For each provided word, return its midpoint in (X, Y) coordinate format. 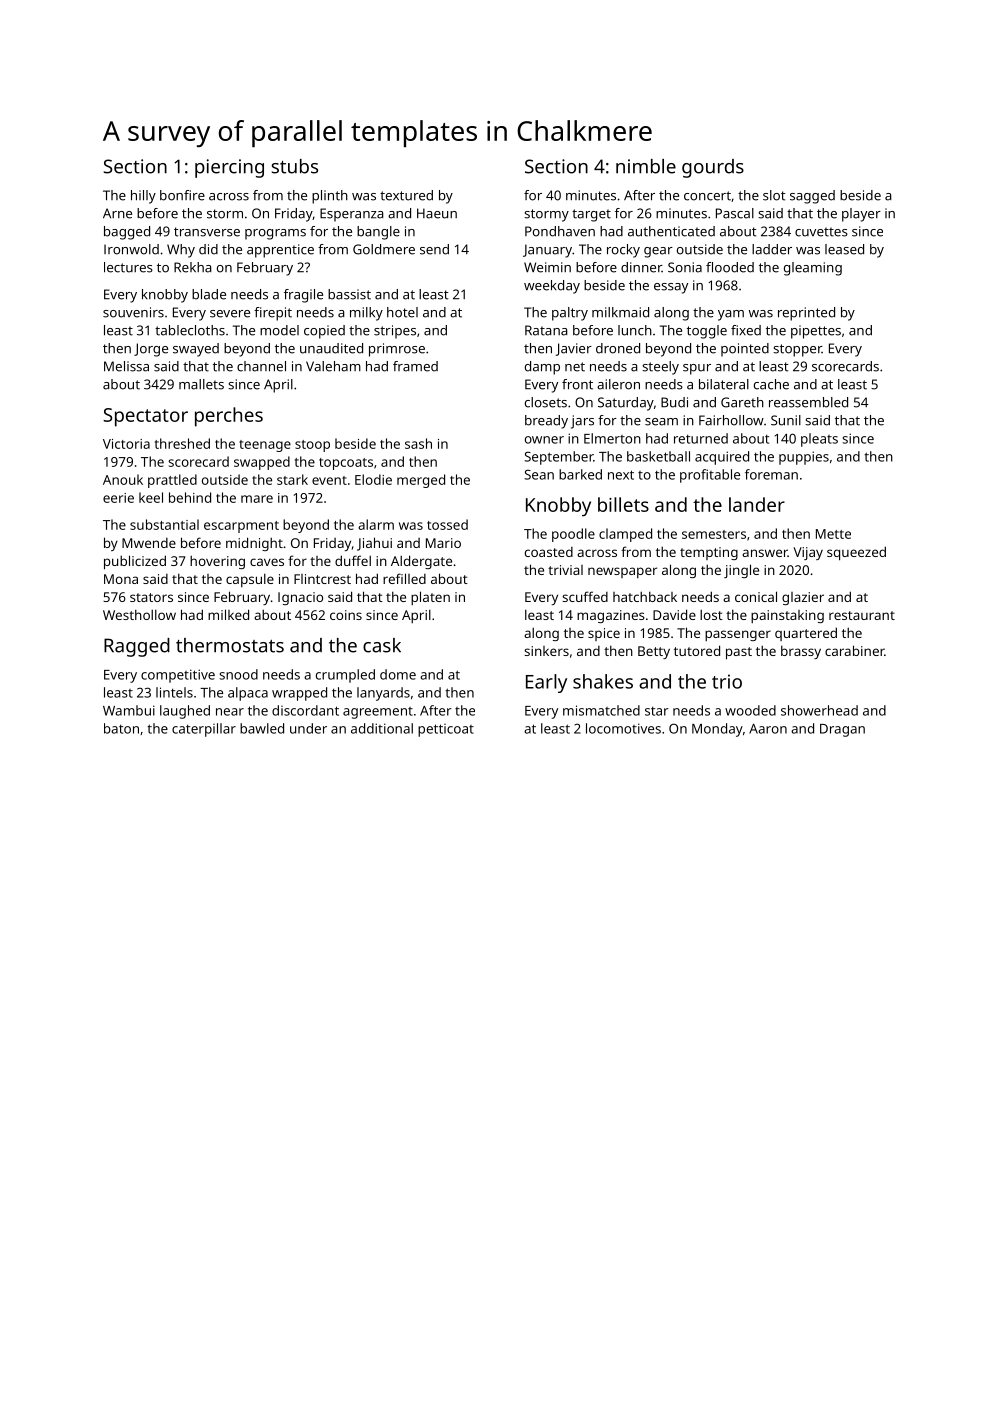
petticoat (446, 730)
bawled (262, 728)
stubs (294, 166)
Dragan (842, 730)
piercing (229, 168)
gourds (713, 168)
